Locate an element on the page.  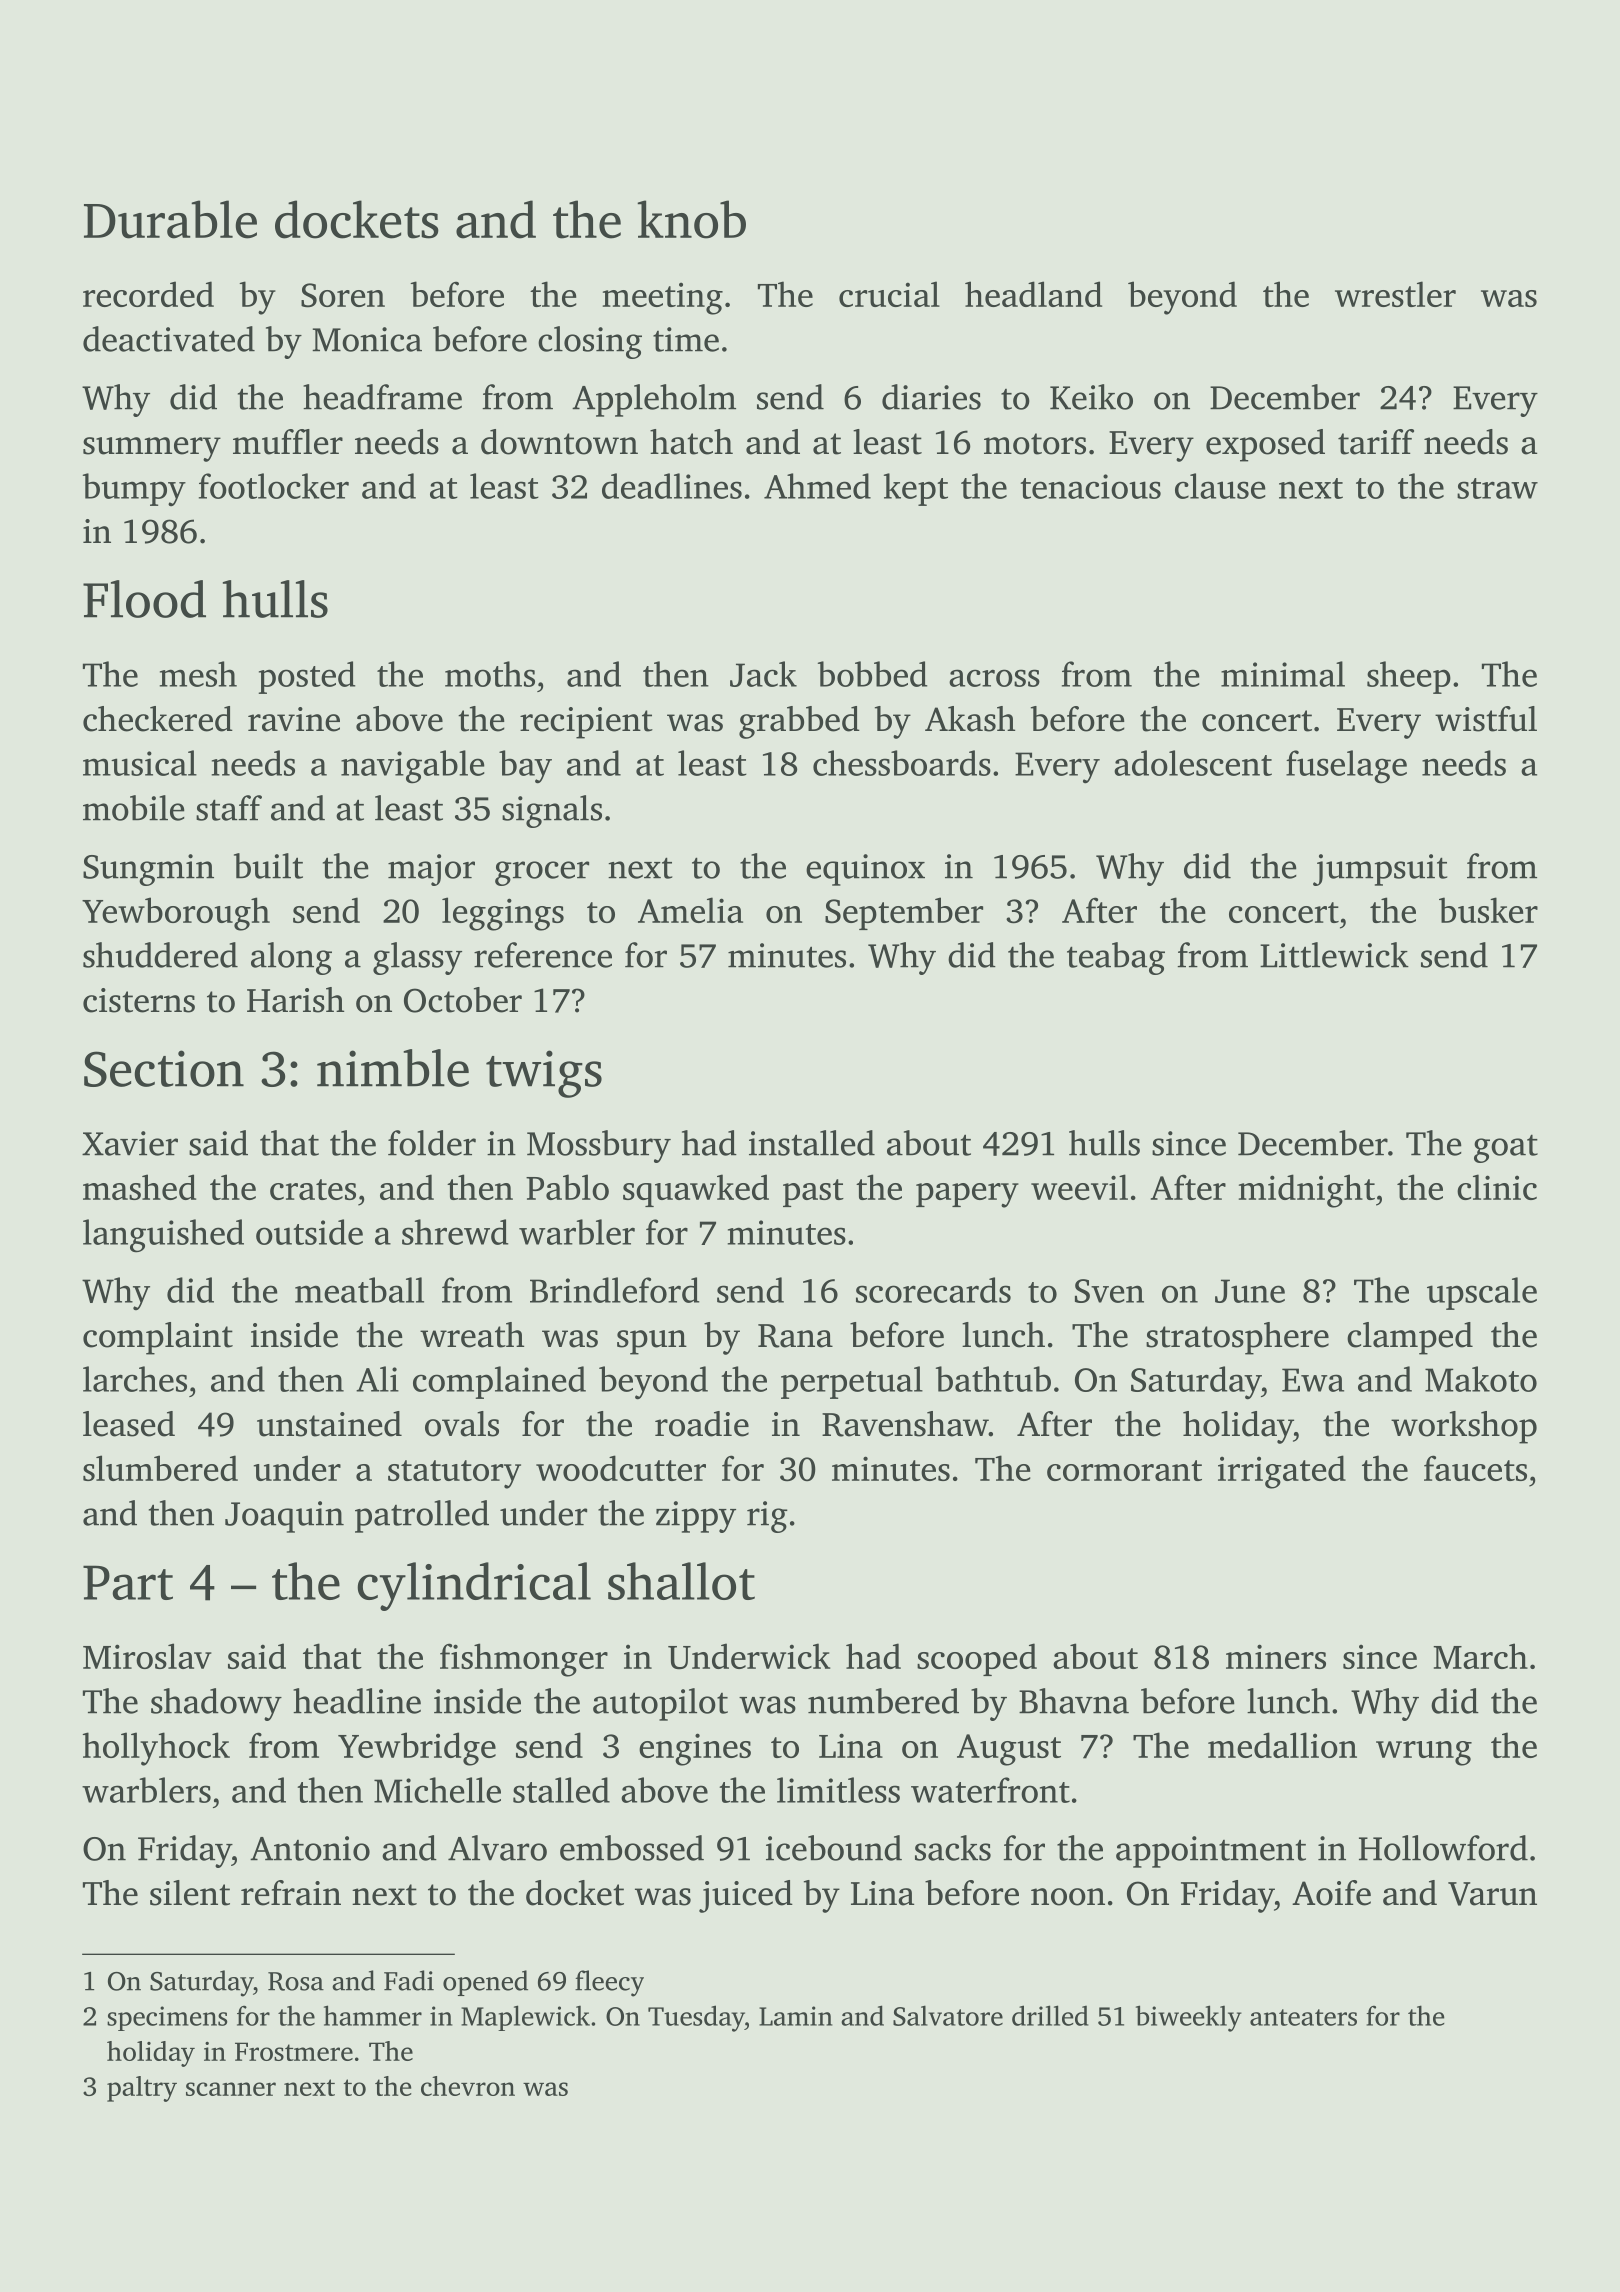
Littlewick is located at coordinates (1334, 955).
